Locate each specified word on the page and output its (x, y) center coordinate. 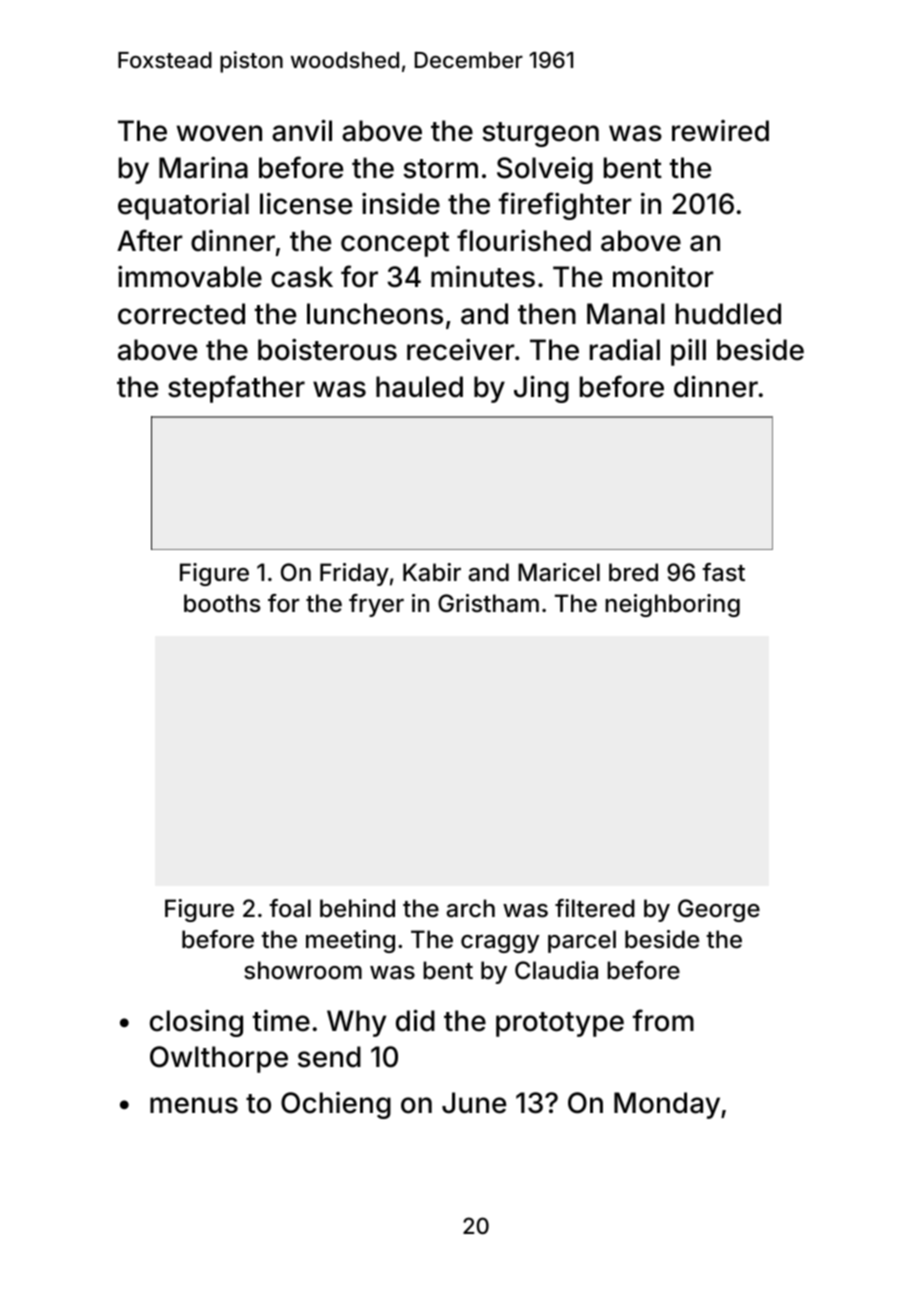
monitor (663, 277)
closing (196, 1023)
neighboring (672, 605)
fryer (376, 605)
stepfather (236, 389)
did (415, 1021)
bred (633, 572)
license (306, 204)
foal (290, 908)
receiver (461, 350)
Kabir (432, 572)
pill (688, 352)
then (547, 314)
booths (222, 603)
